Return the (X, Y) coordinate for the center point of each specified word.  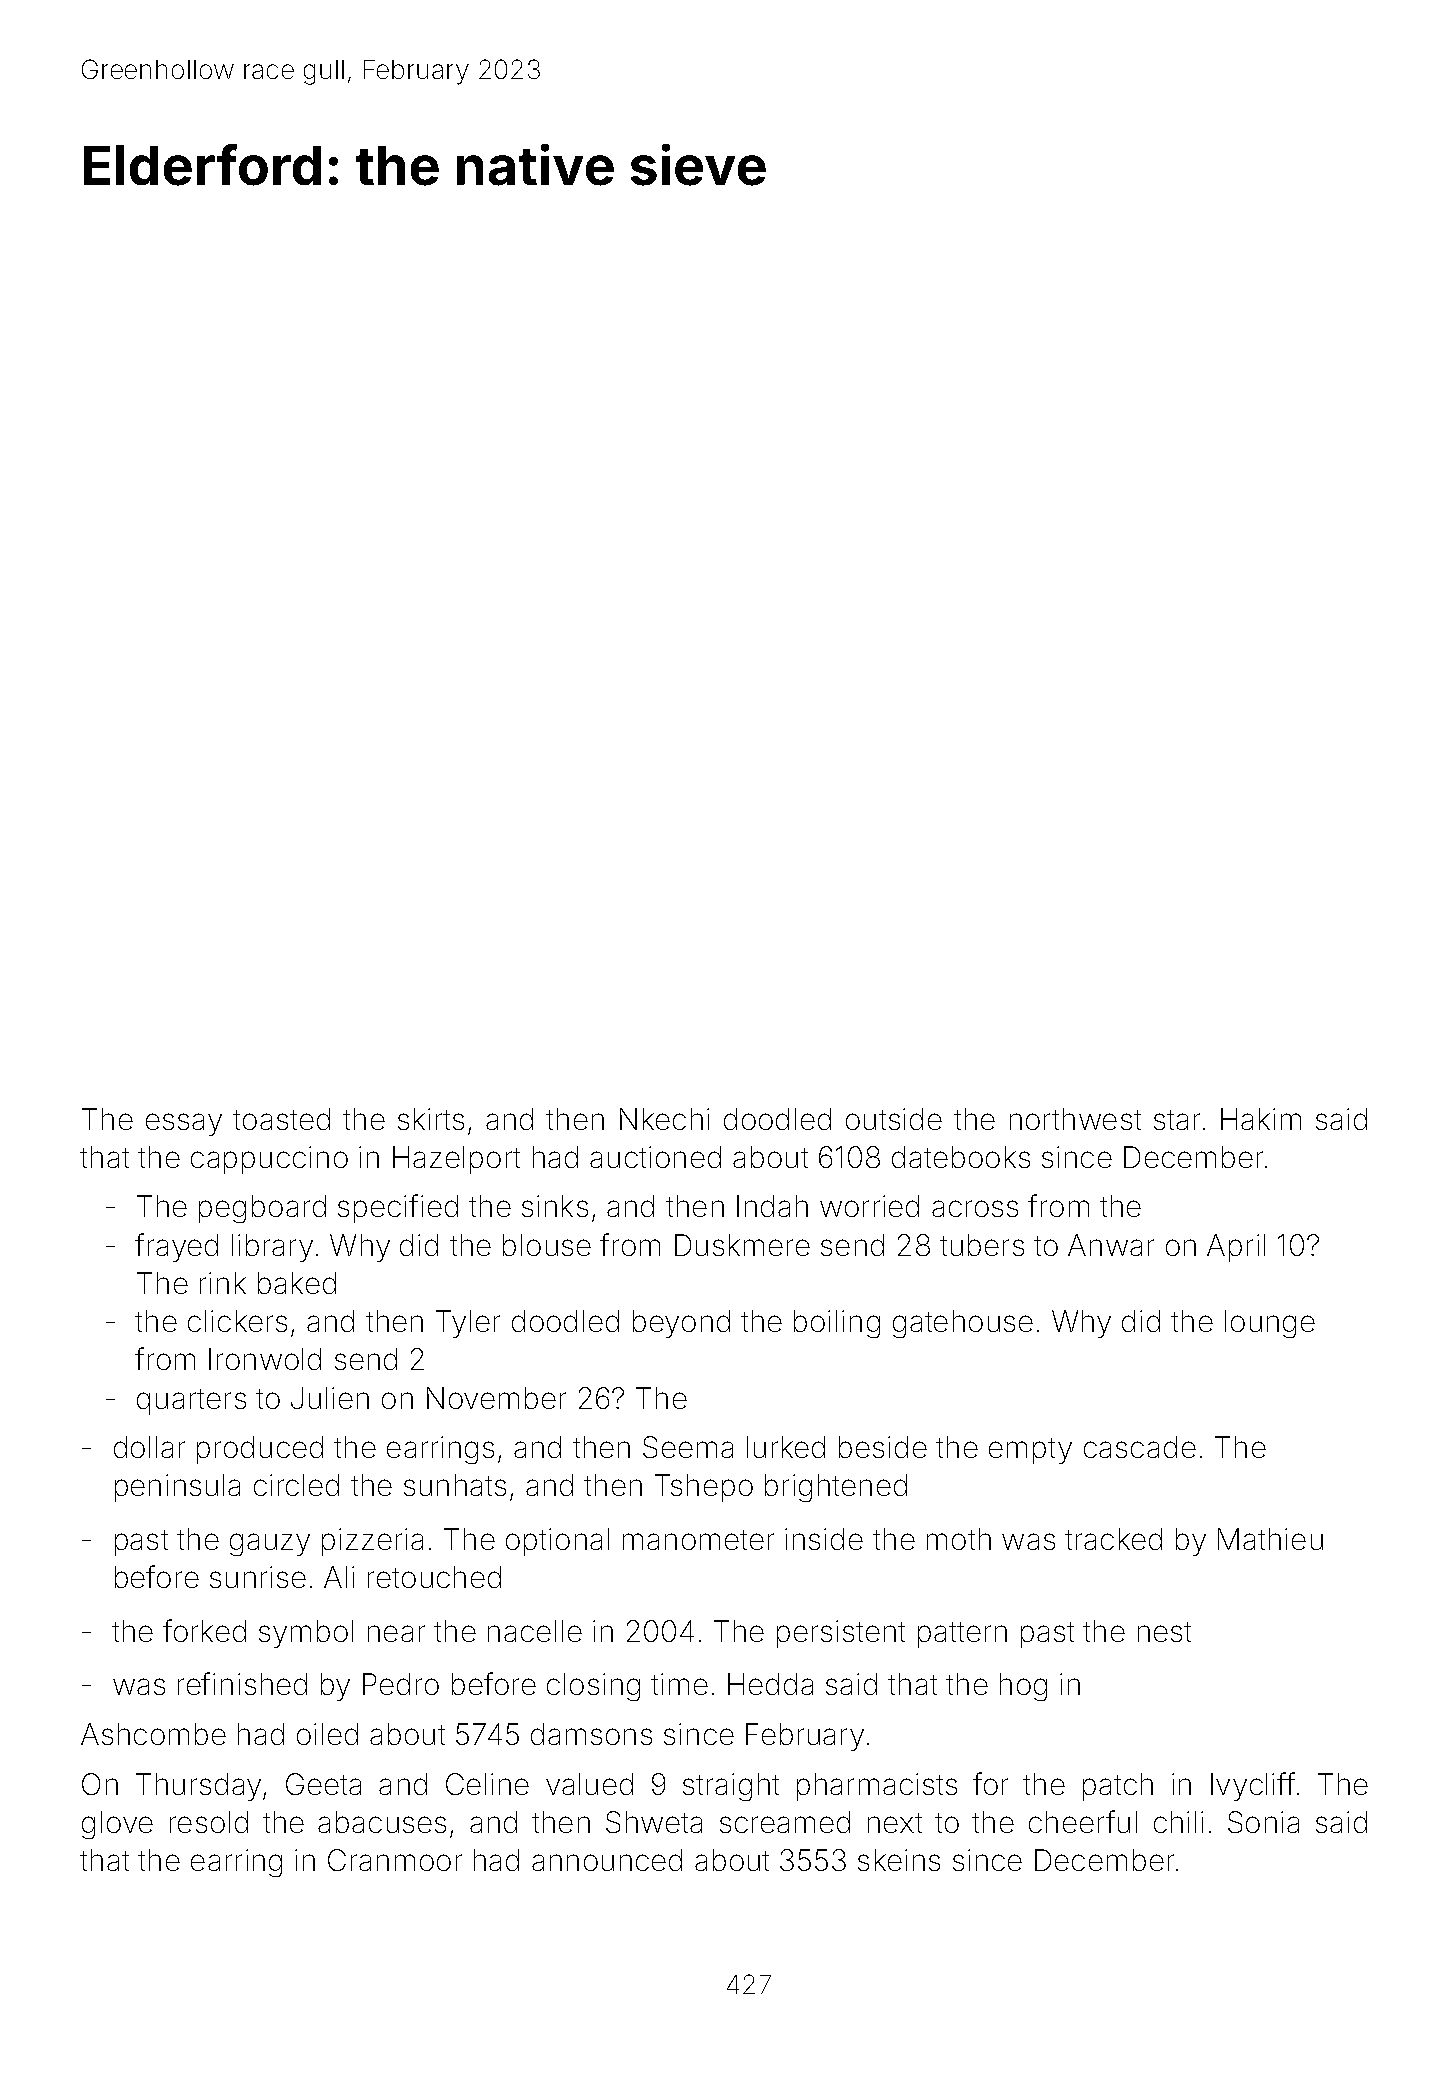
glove (117, 1825)
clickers (237, 1321)
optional (557, 1542)
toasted (281, 1119)
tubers (982, 1245)
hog (1023, 1687)
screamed (785, 1822)
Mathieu (1270, 1539)
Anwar (1111, 1245)
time (679, 1684)
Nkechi (664, 1119)
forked (204, 1630)
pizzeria (372, 1542)
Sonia (1263, 1822)
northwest (1075, 1119)
